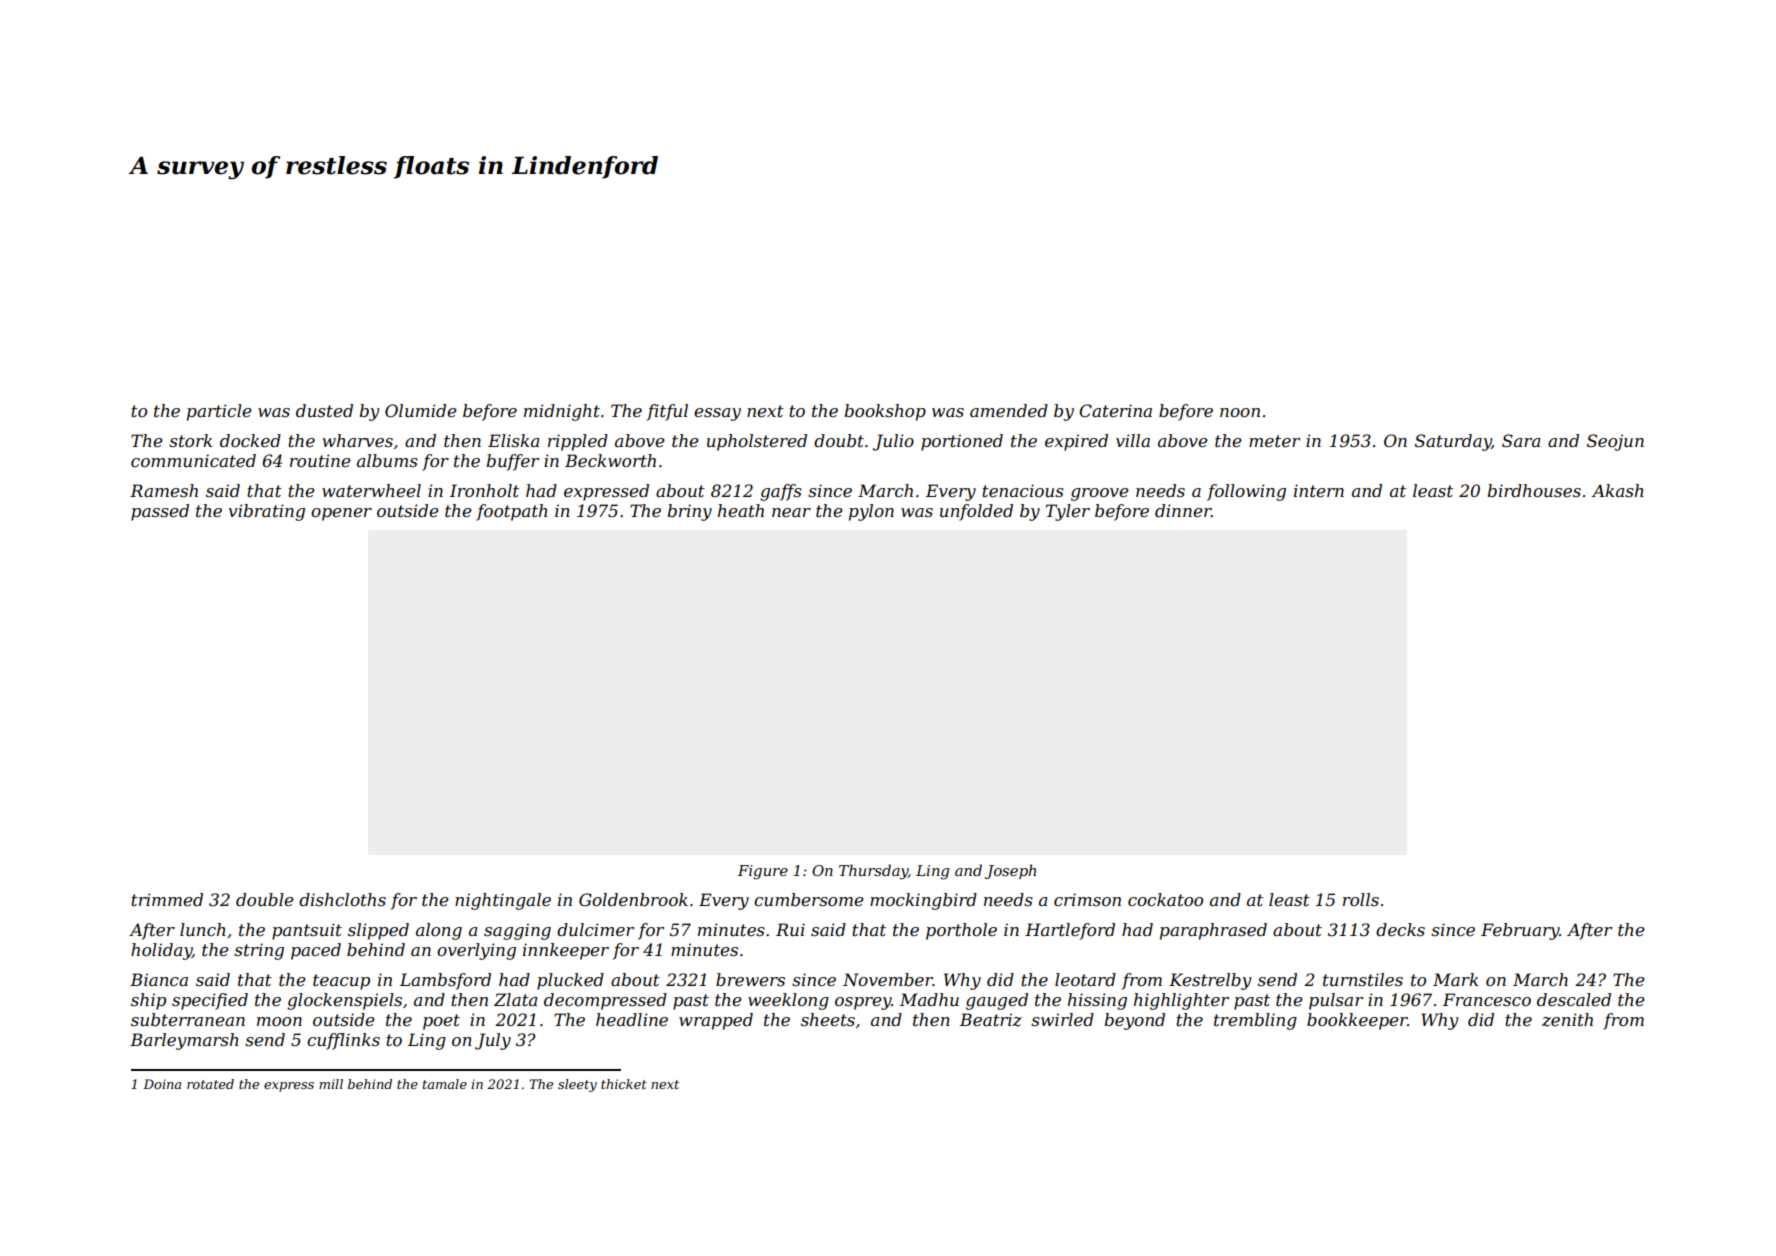 The width and height of the image is (1776, 1256). Describe the element at coordinates (873, 872) in the image. I see `Thursday` at that location.
